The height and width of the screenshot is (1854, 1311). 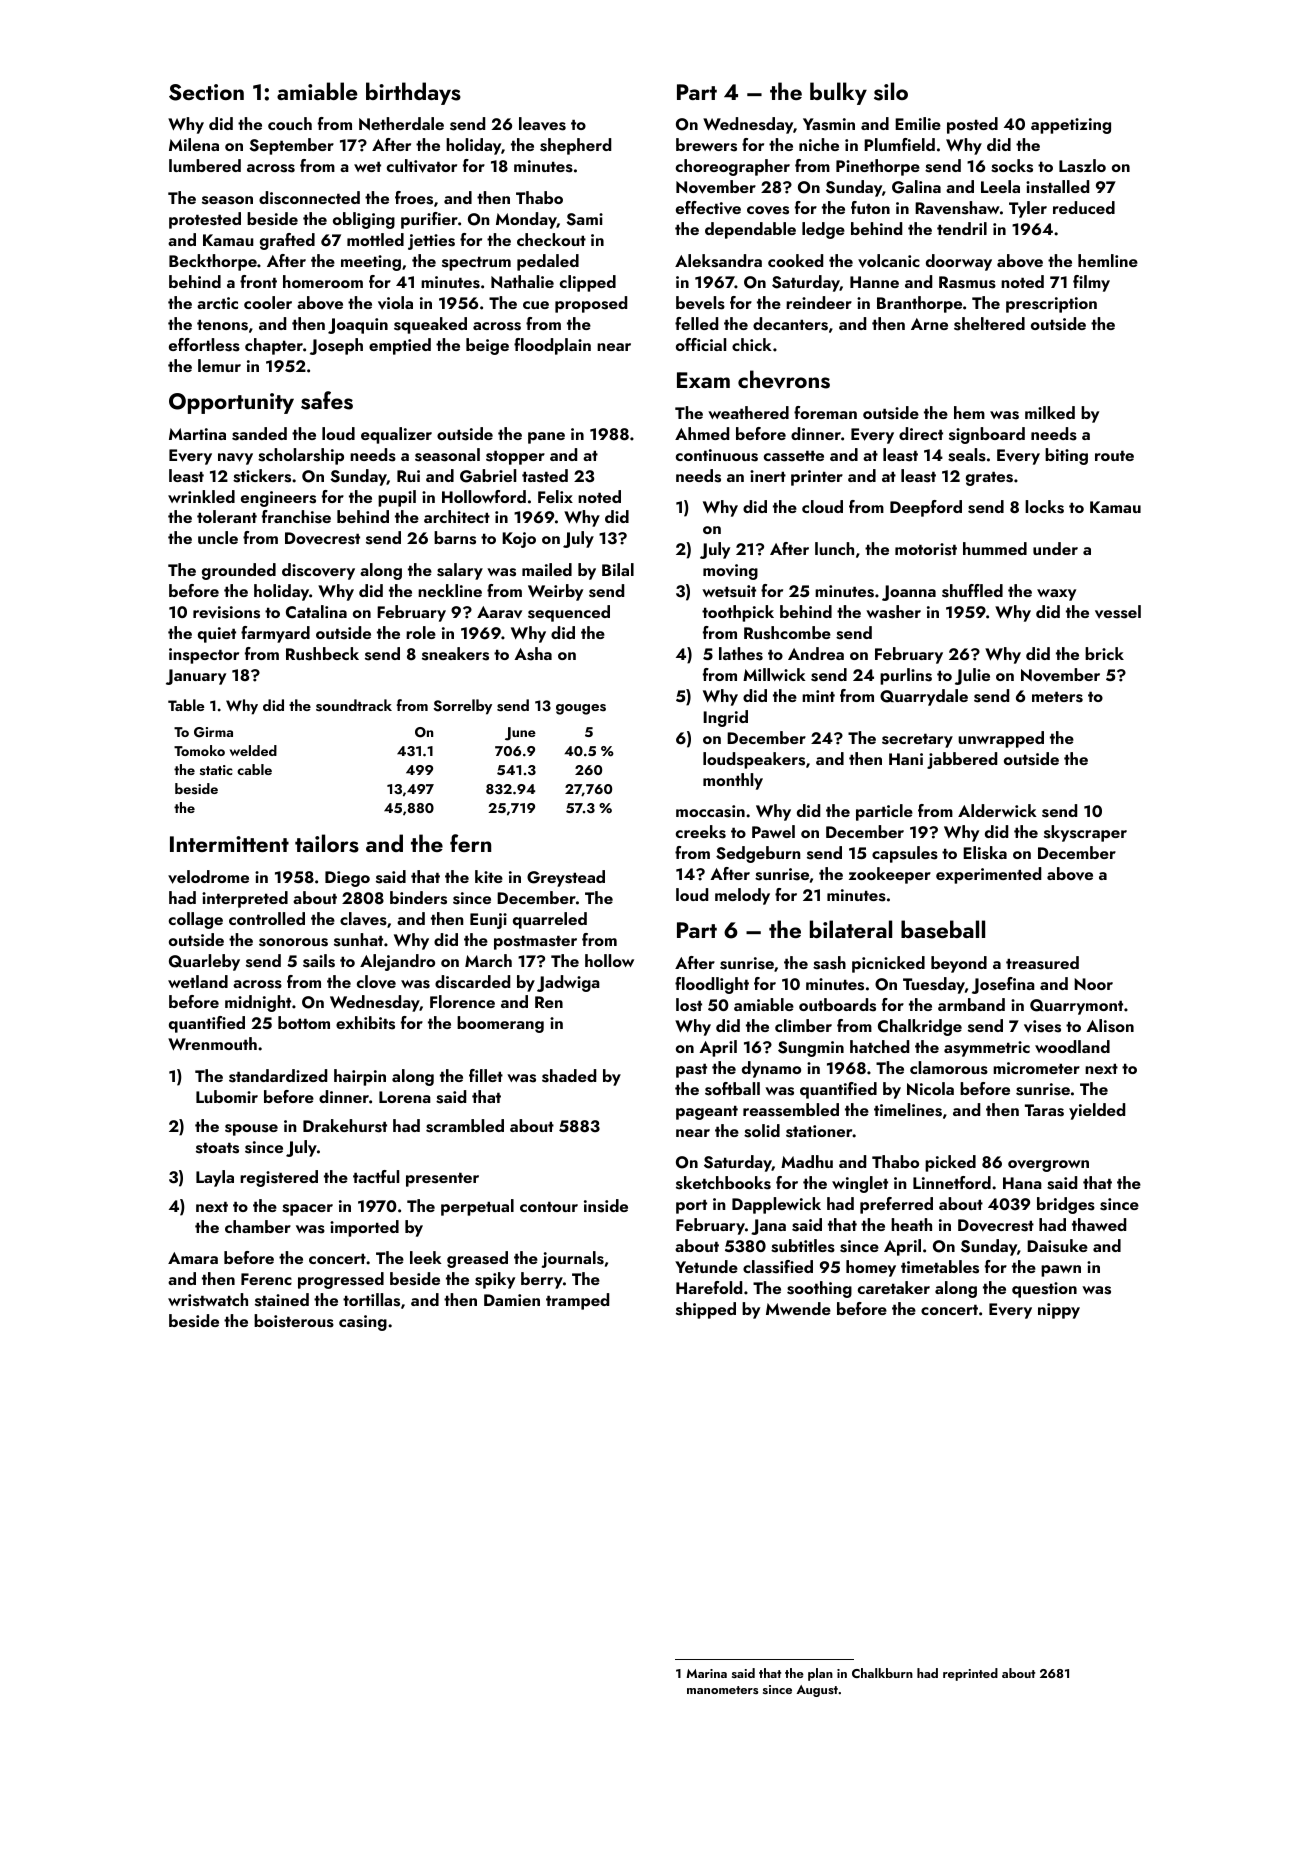 What do you see at coordinates (1071, 126) in the screenshot?
I see `appetizing` at bounding box center [1071, 126].
